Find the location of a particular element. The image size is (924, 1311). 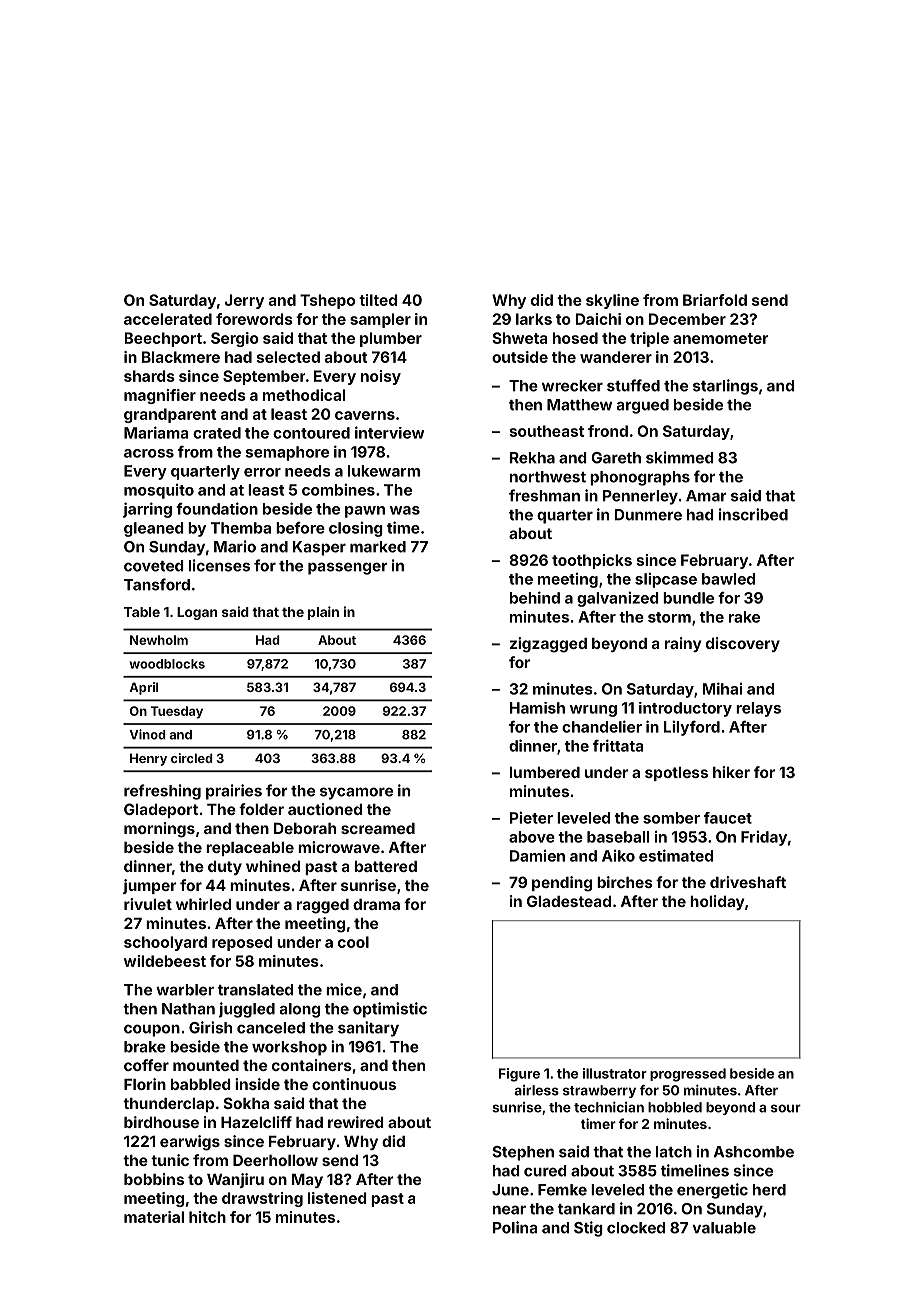

freshman is located at coordinates (544, 495).
